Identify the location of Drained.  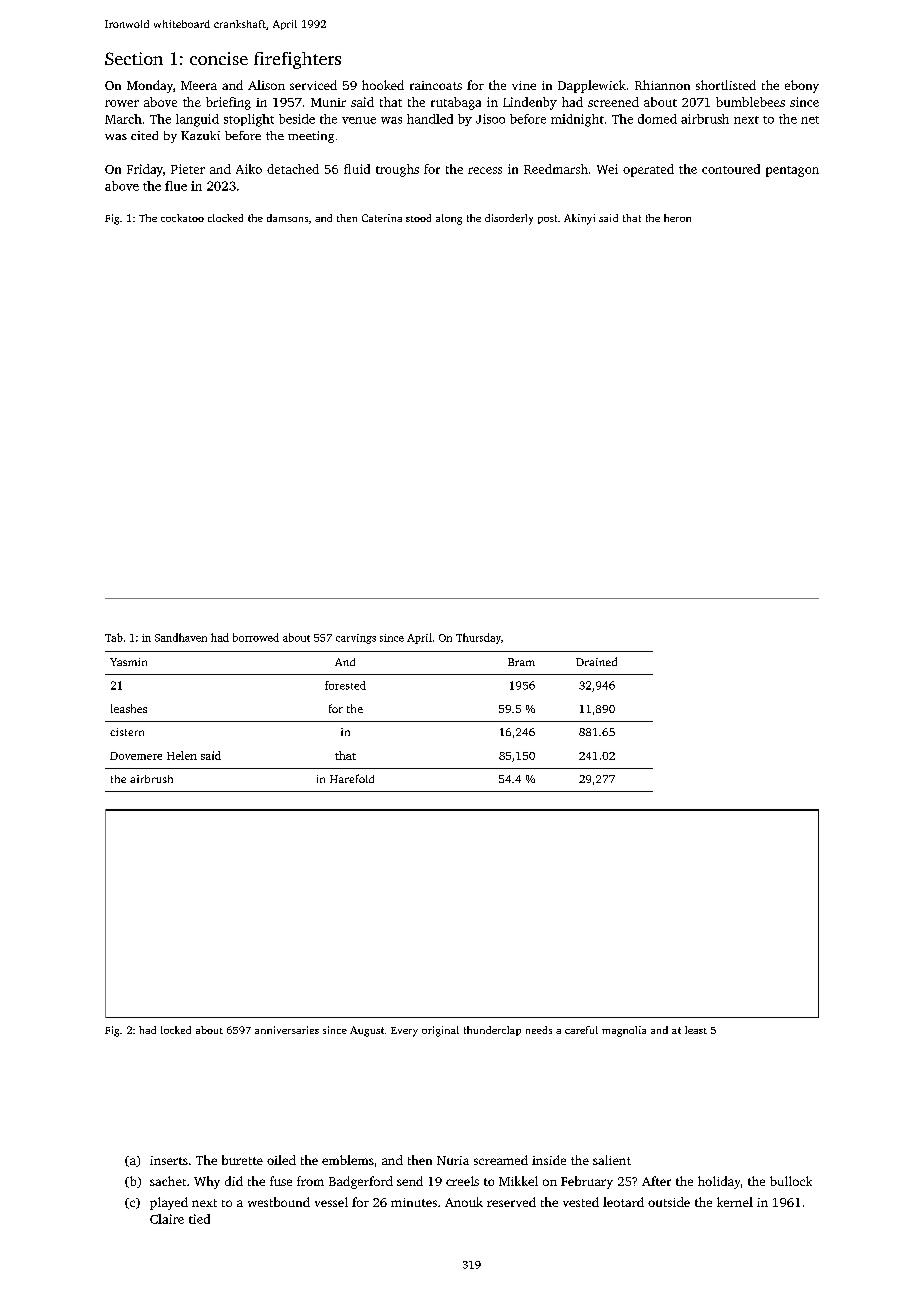
(596, 661).
